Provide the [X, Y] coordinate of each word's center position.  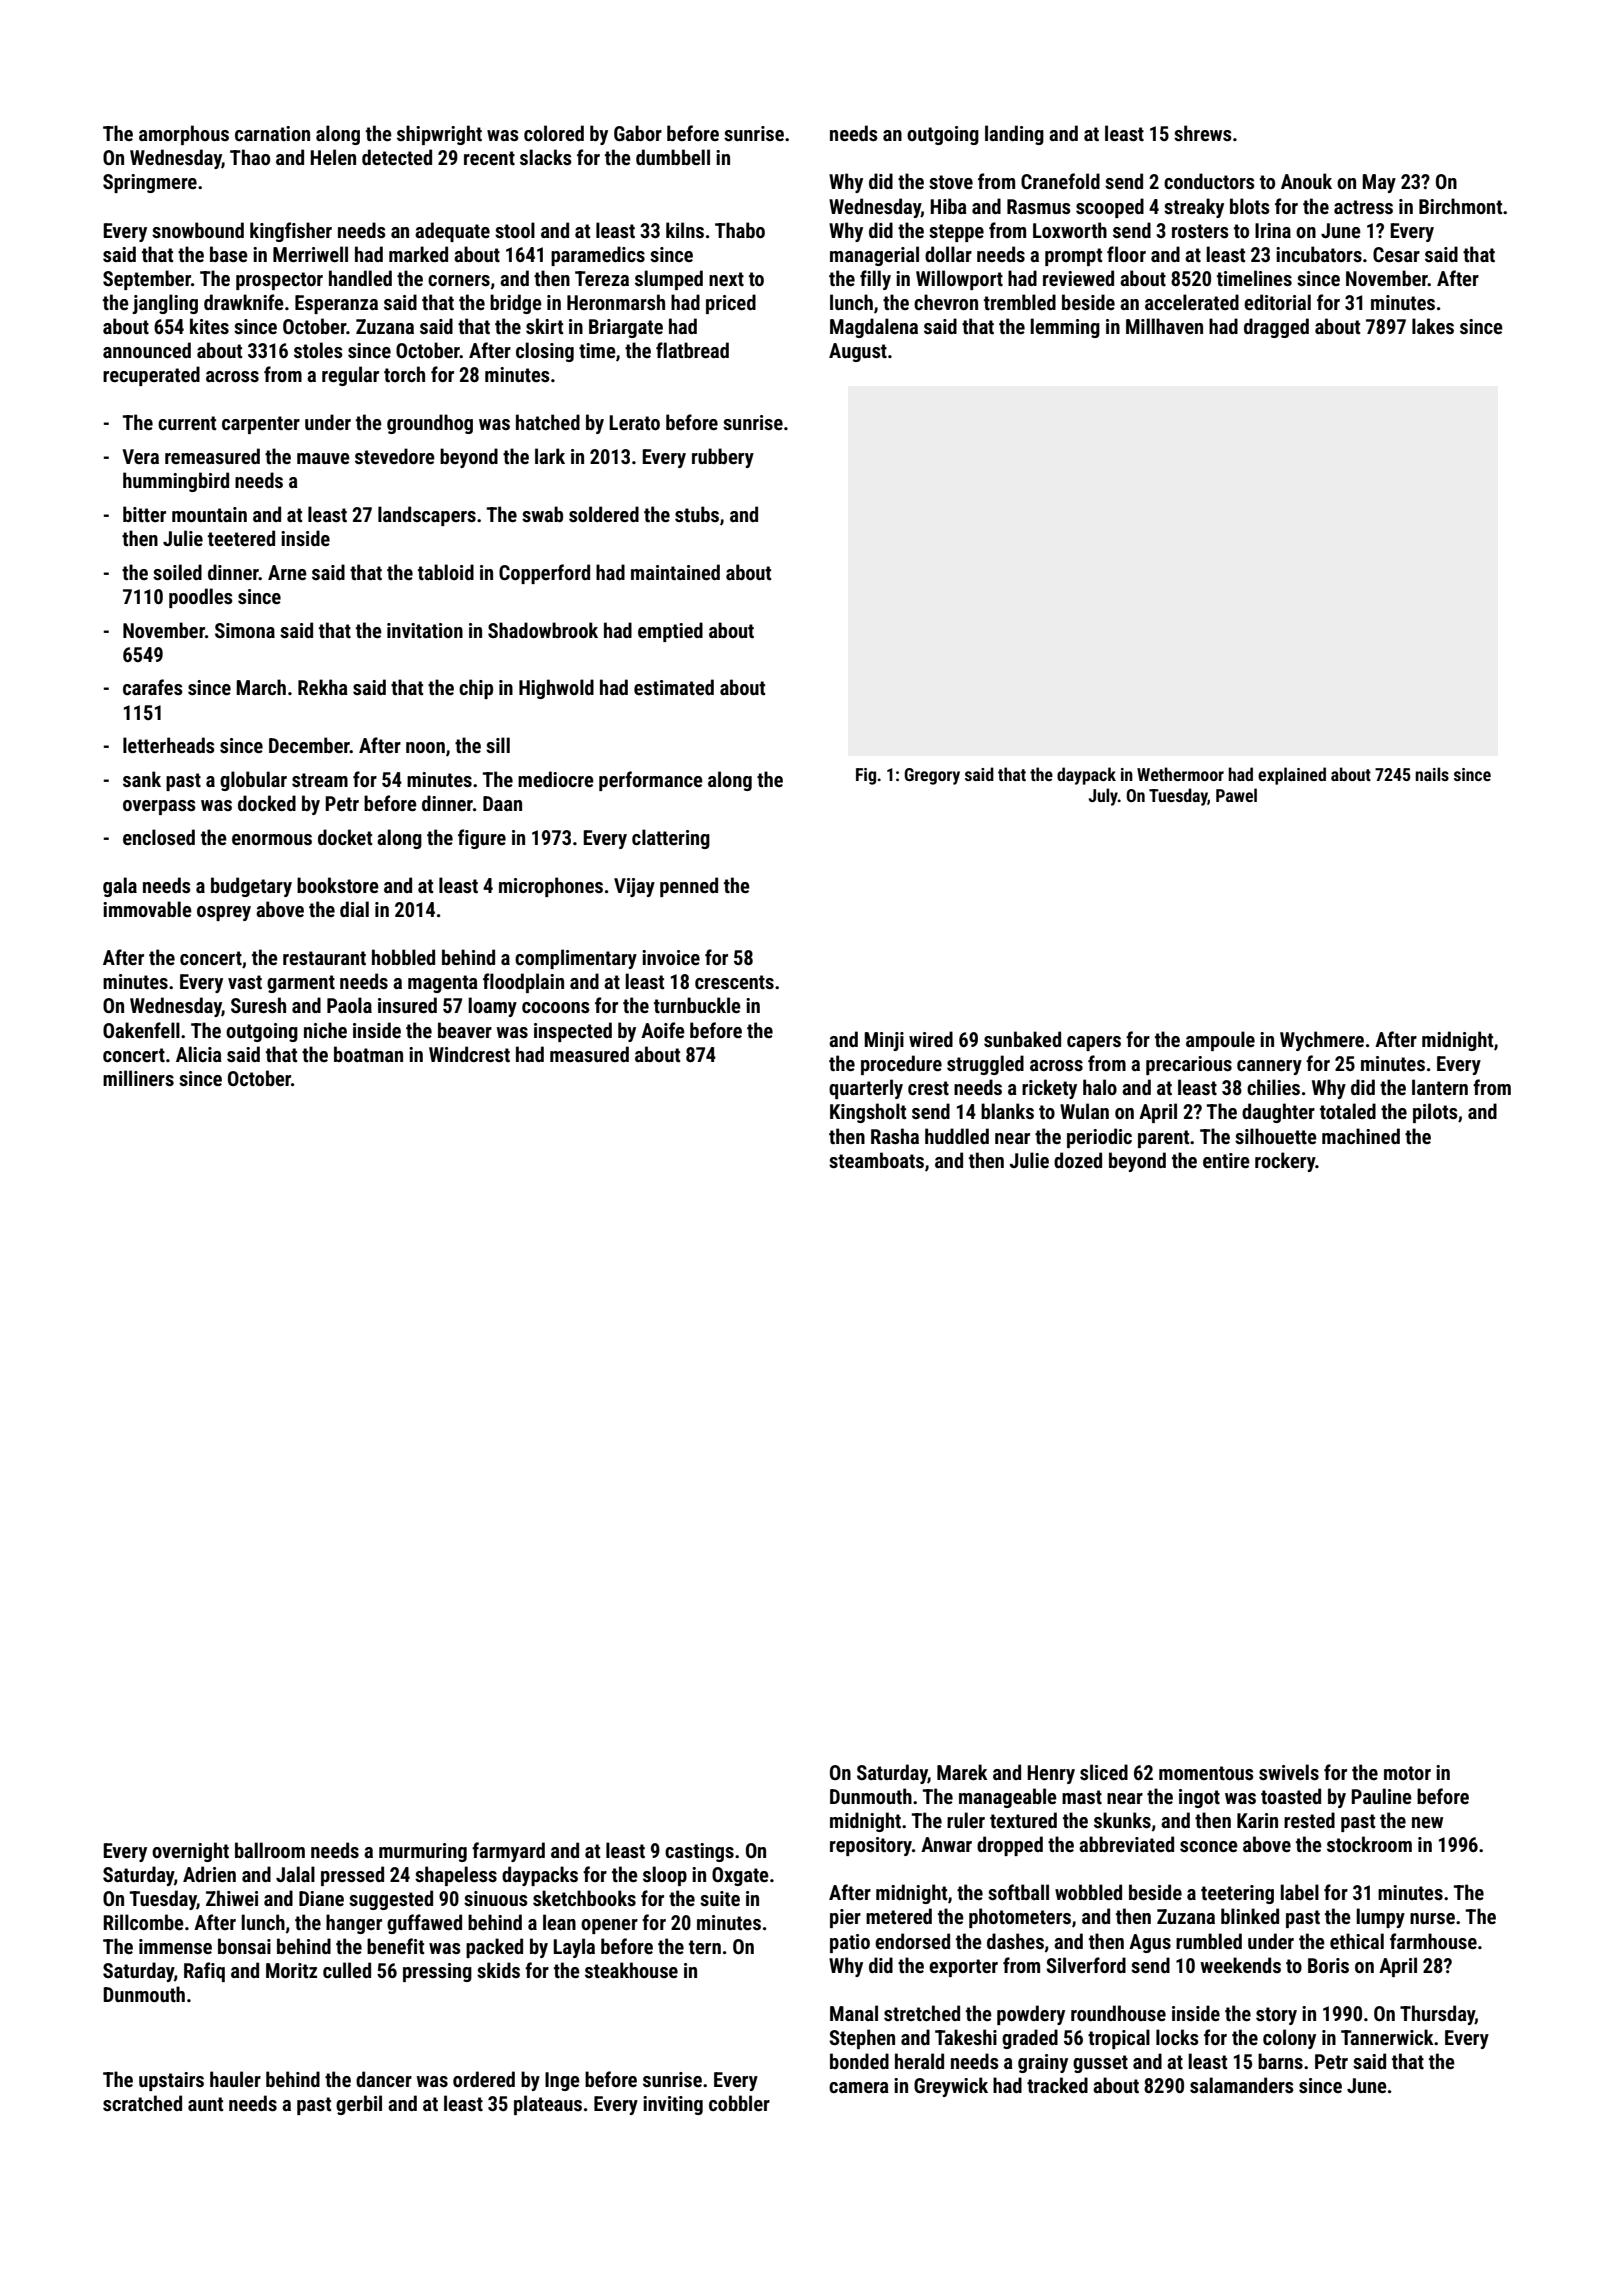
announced [147, 350]
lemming [1065, 328]
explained [1292, 776]
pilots [1435, 1113]
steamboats [876, 1160]
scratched [142, 2103]
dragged [1276, 328]
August [858, 352]
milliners [138, 1078]
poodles [201, 598]
